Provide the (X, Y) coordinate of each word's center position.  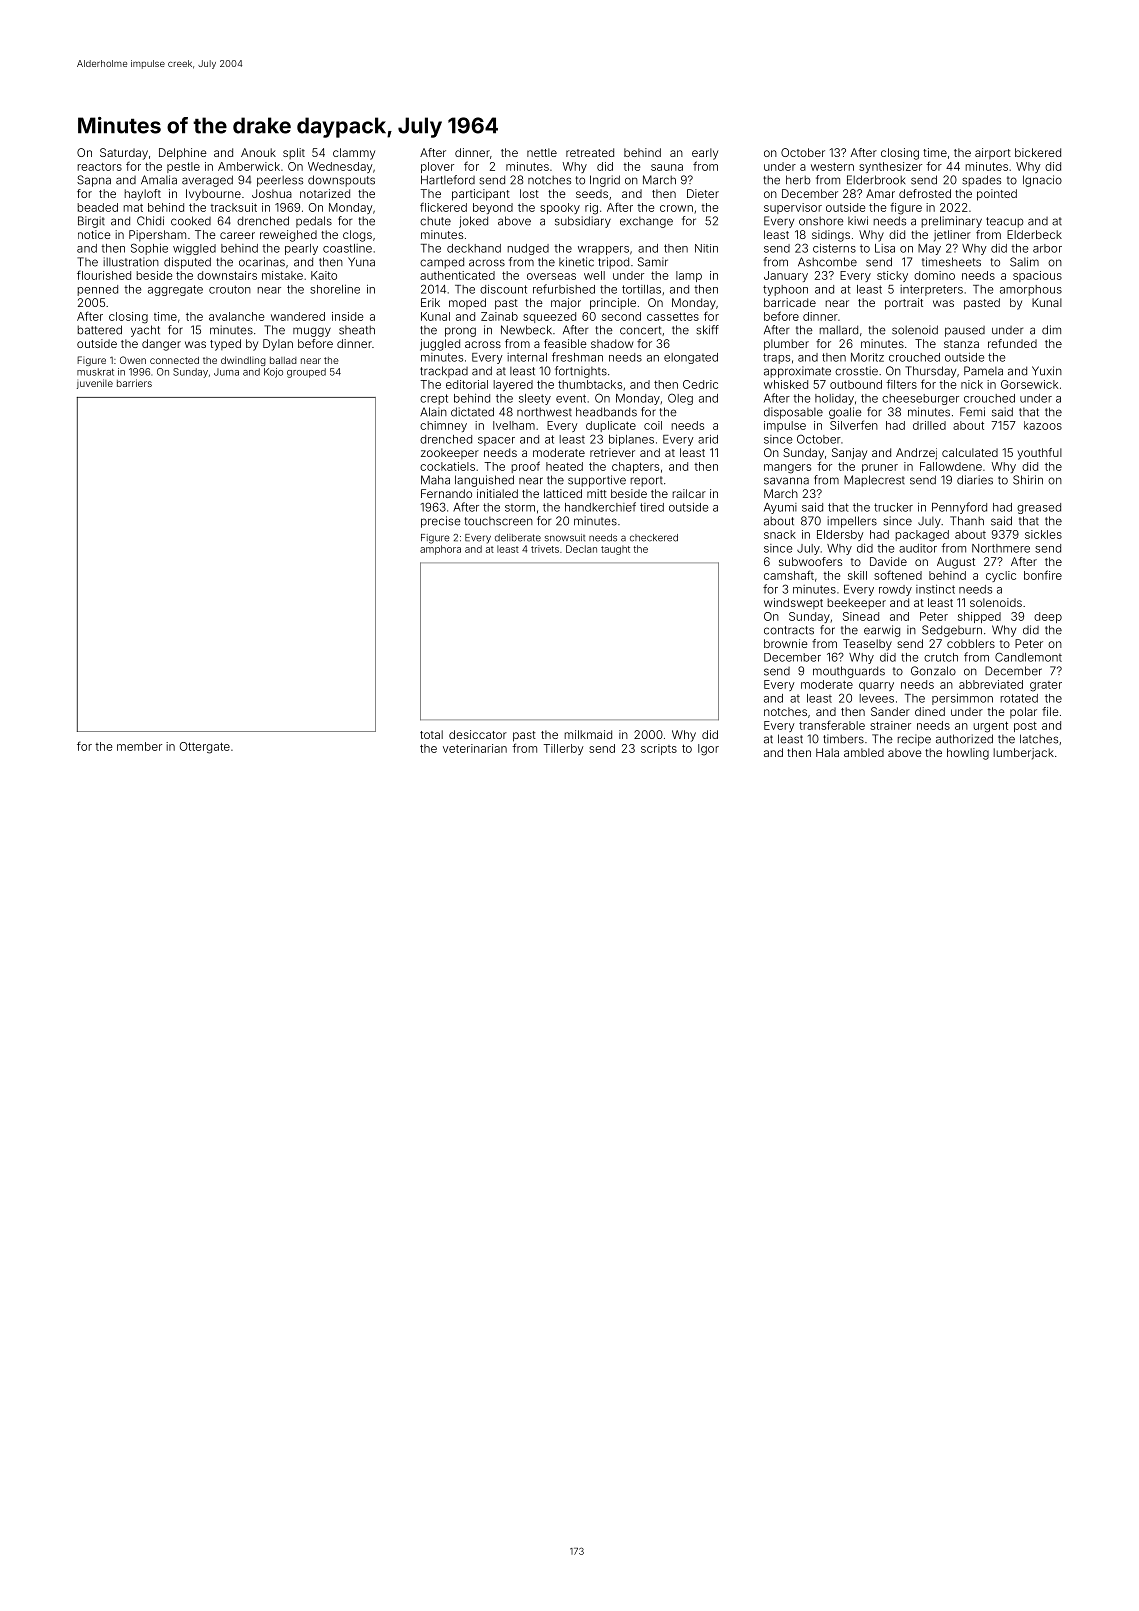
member (139, 746)
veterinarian (475, 748)
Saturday (124, 154)
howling (968, 754)
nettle (542, 152)
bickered (1038, 152)
